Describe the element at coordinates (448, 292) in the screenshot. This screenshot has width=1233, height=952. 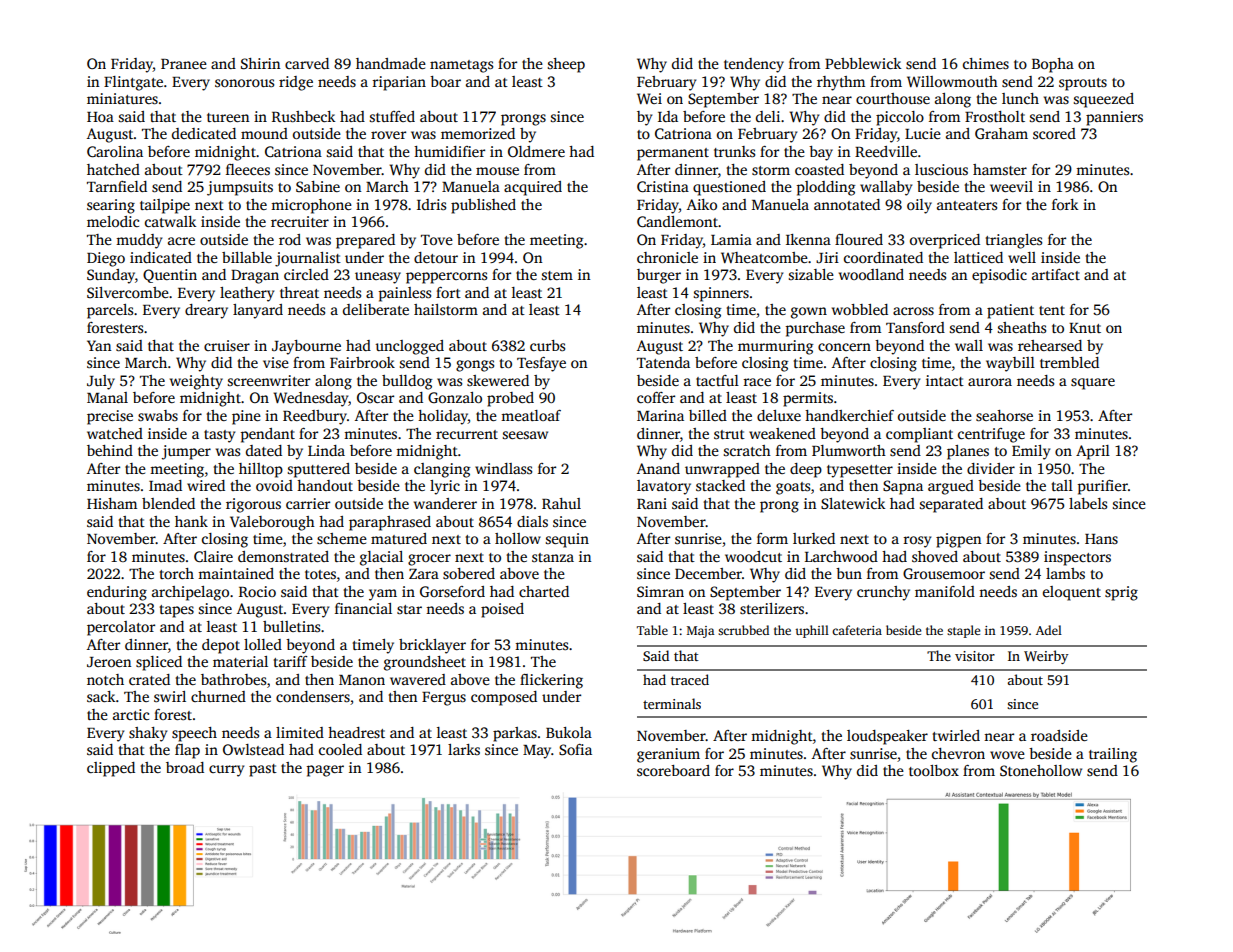
I see `fort` at that location.
